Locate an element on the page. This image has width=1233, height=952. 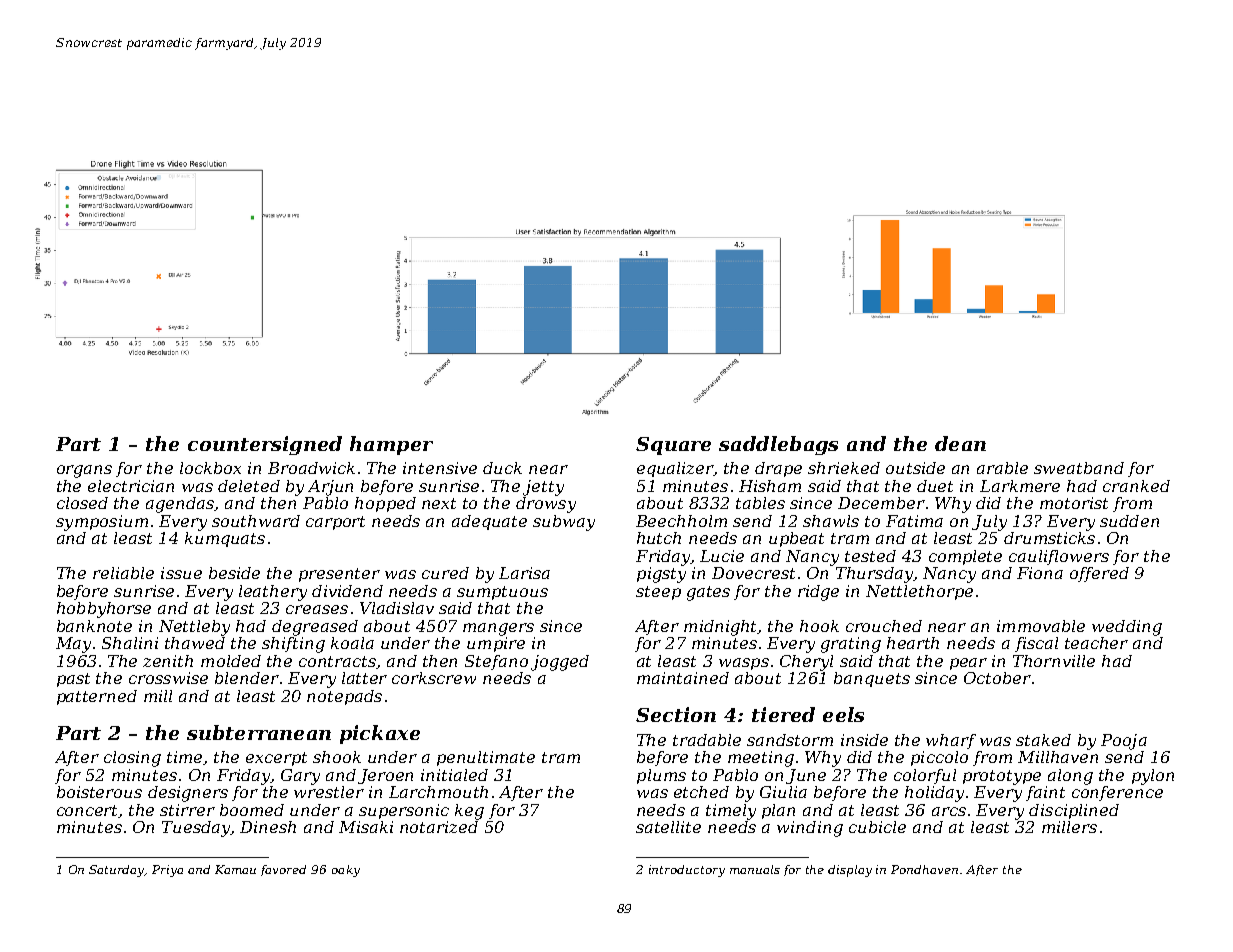
Square is located at coordinates (673, 446).
